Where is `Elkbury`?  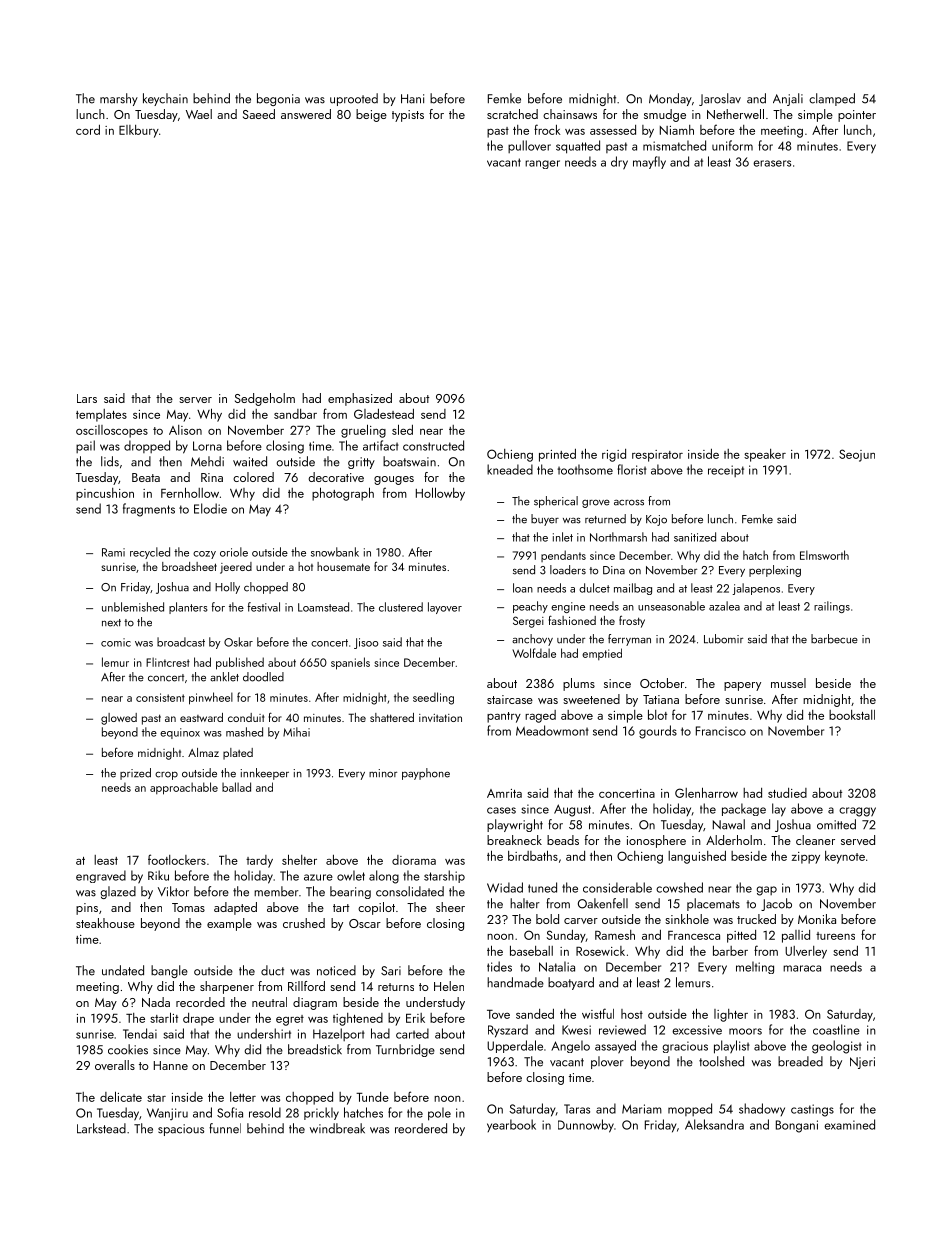 Elkbury is located at coordinates (139, 131).
